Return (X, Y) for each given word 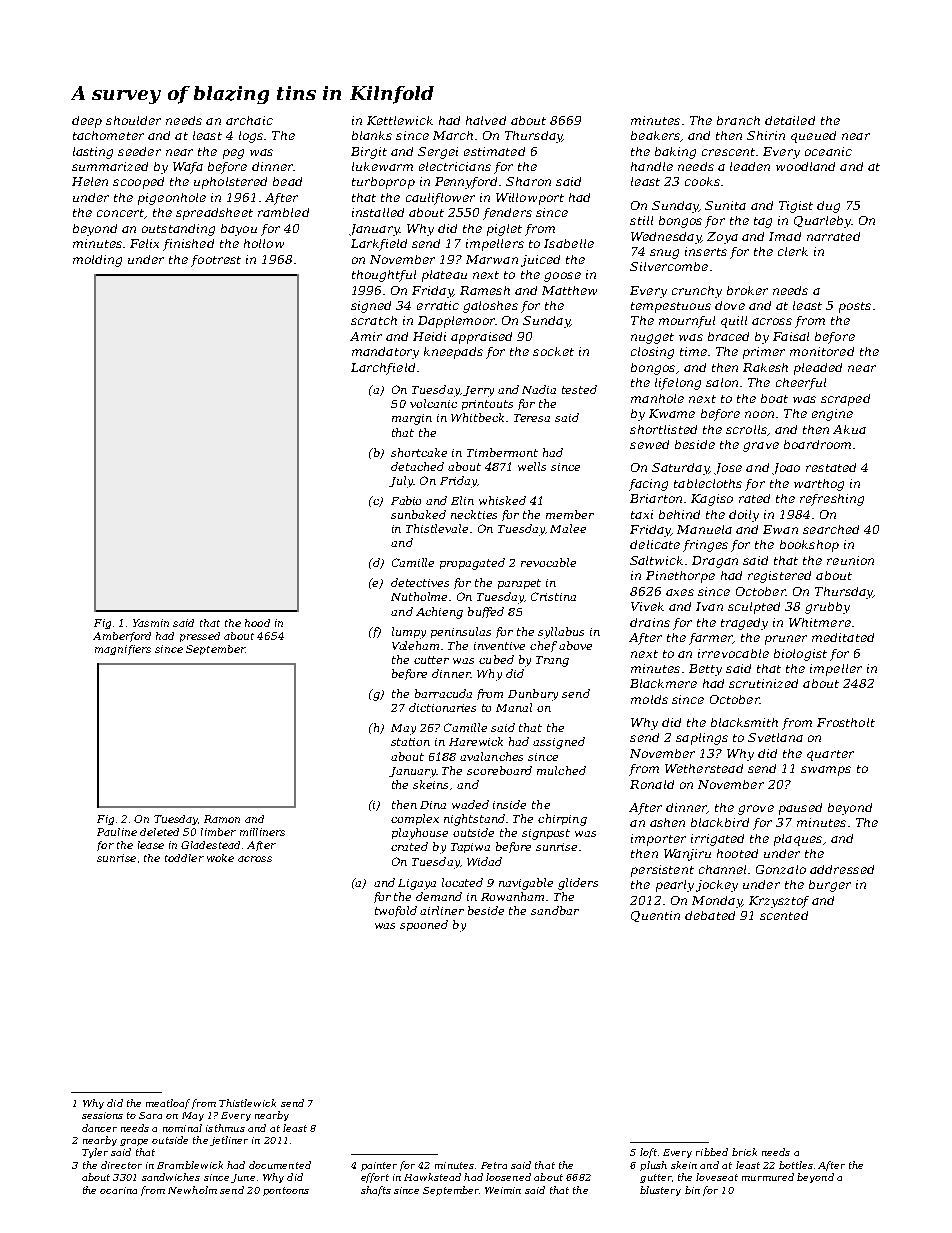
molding (97, 261)
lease (151, 845)
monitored (822, 351)
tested (579, 389)
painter (379, 1166)
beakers (655, 135)
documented (280, 1165)
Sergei (438, 153)
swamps (826, 771)
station (410, 742)
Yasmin (151, 623)
